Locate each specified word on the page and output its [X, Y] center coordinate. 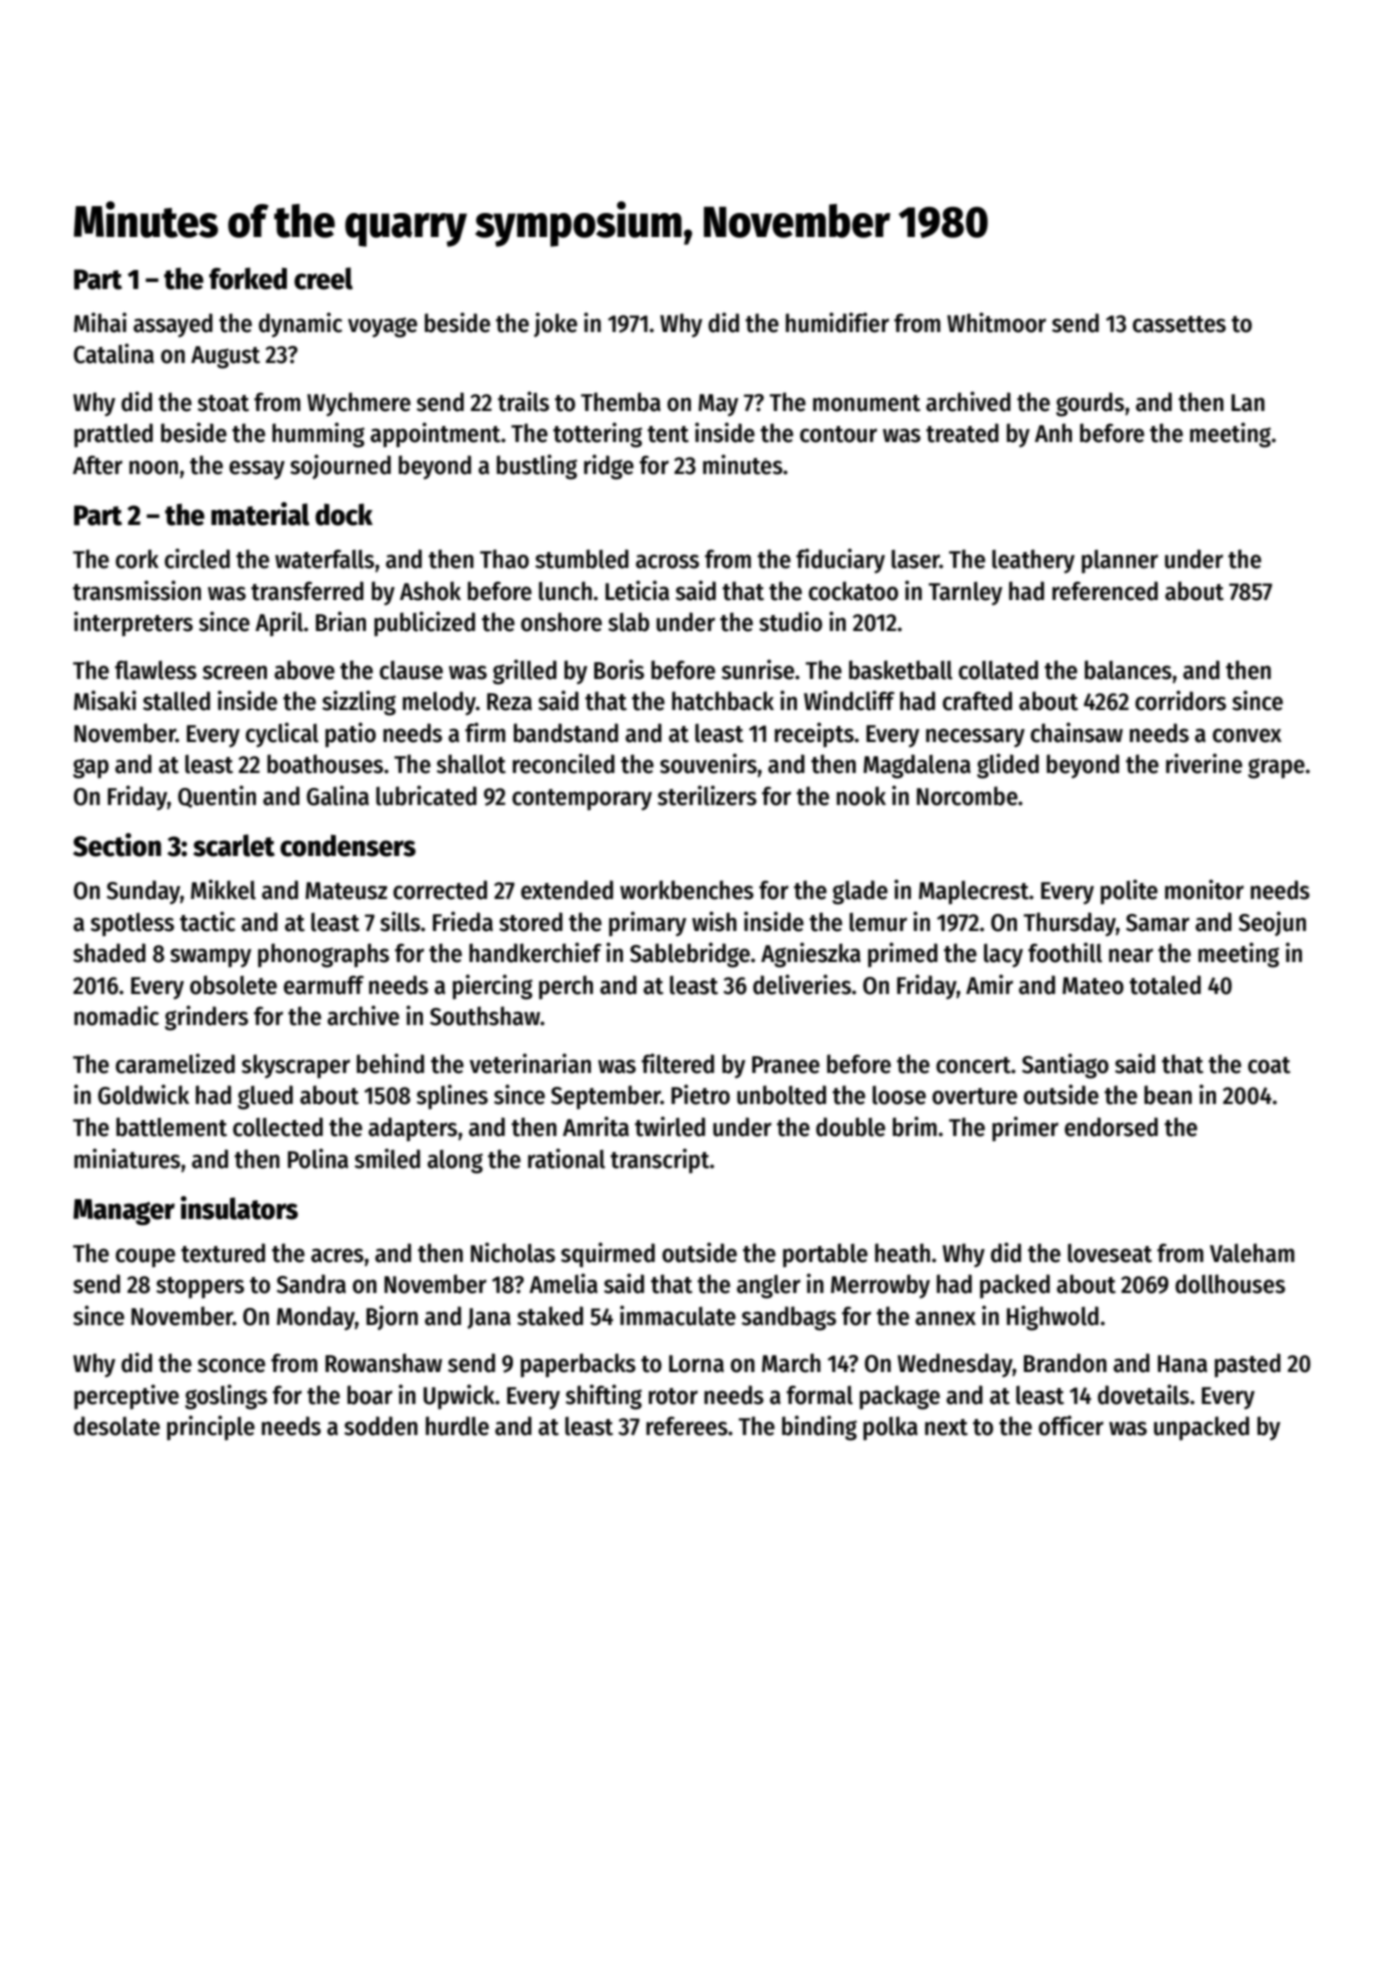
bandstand [566, 733]
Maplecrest [974, 893]
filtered [677, 1063]
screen [234, 672]
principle [211, 1428]
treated [962, 433]
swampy [210, 958]
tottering [597, 435]
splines [452, 1097]
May [718, 405]
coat [1269, 1065]
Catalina [114, 353]
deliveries [802, 984]
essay [257, 469]
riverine [1204, 763]
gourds [1090, 404]
